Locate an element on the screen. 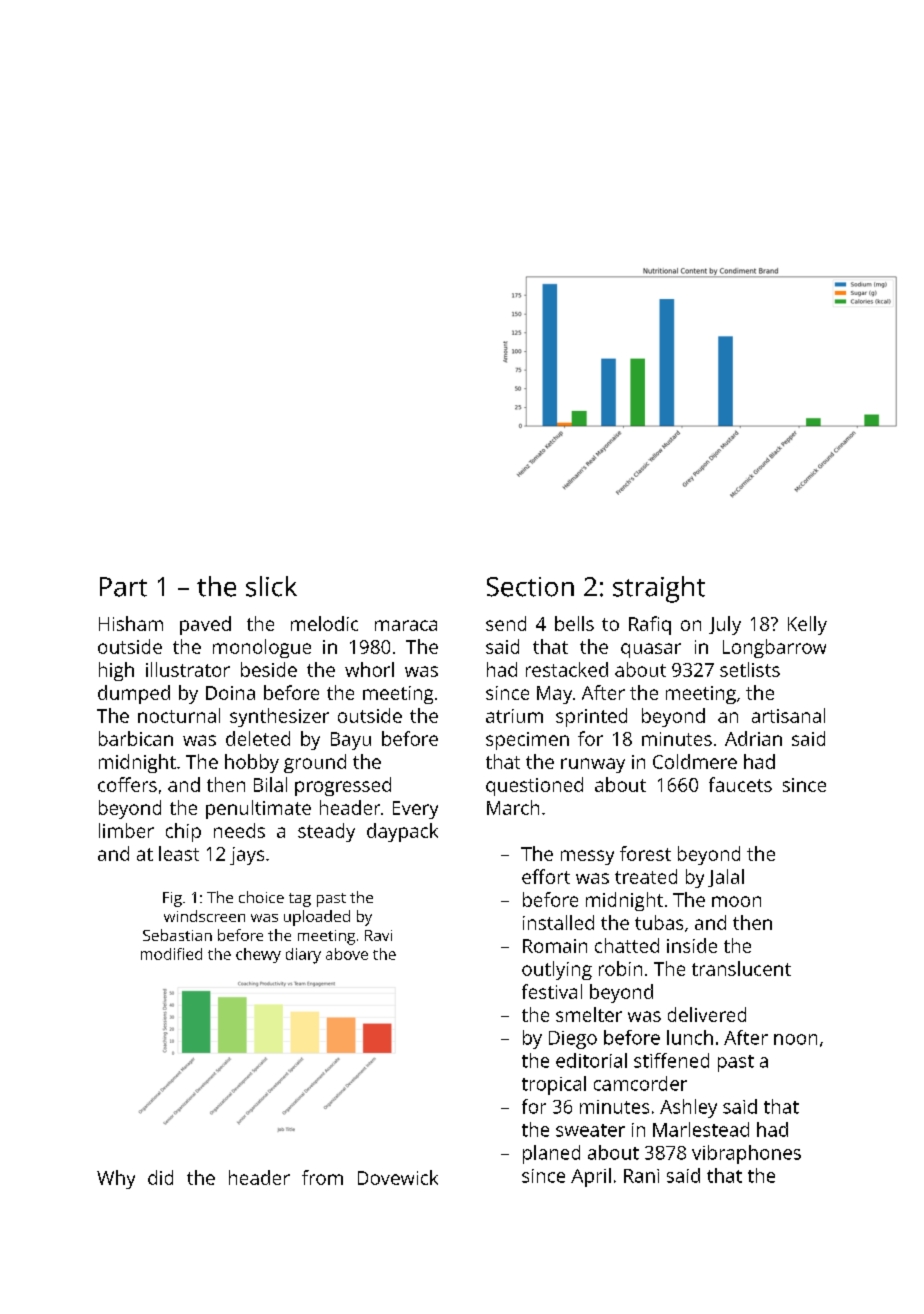 This screenshot has width=924, height=1314. festival is located at coordinates (552, 991).
